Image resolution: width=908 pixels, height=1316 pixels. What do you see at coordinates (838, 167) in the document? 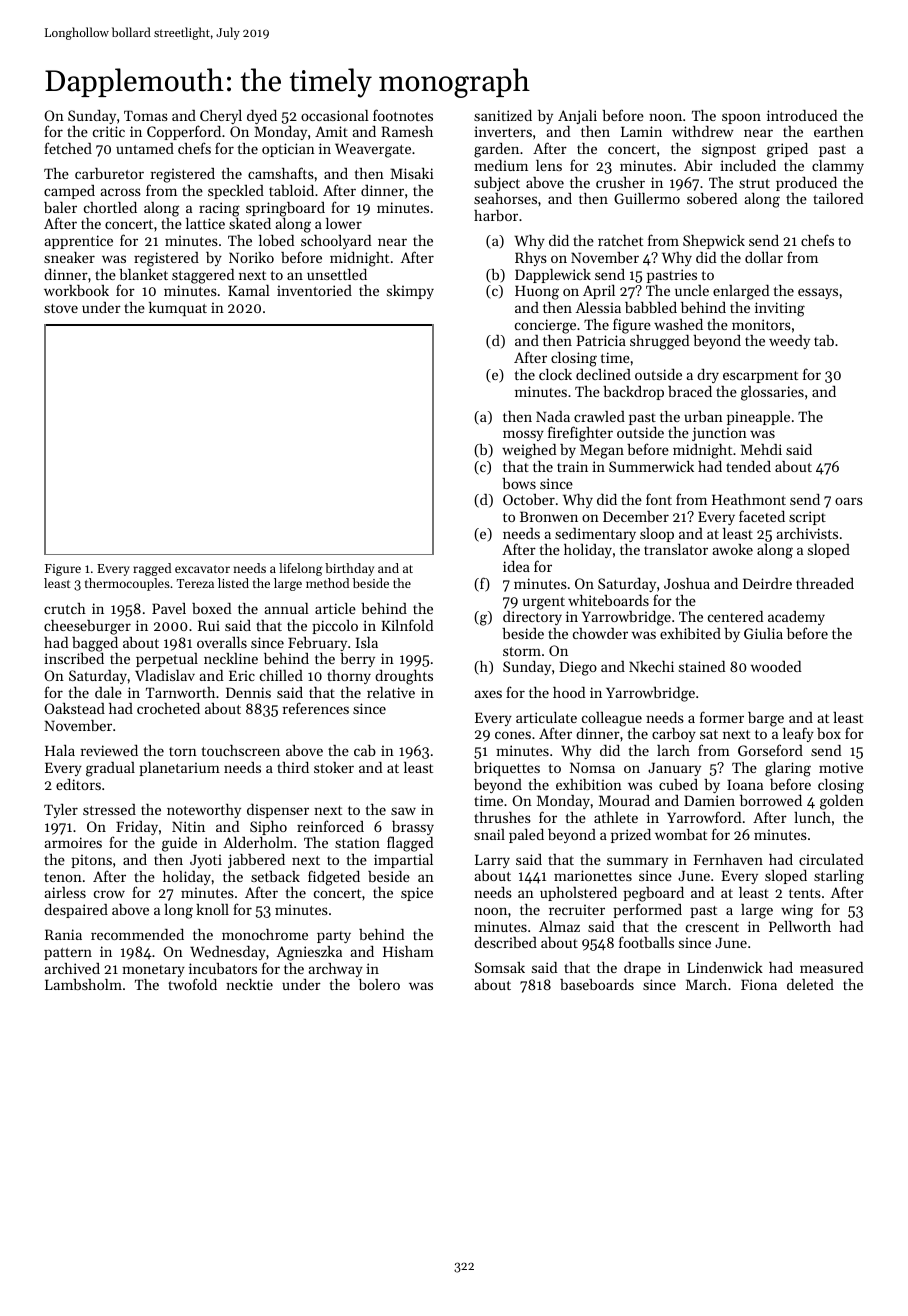
I see `clammy` at bounding box center [838, 167].
